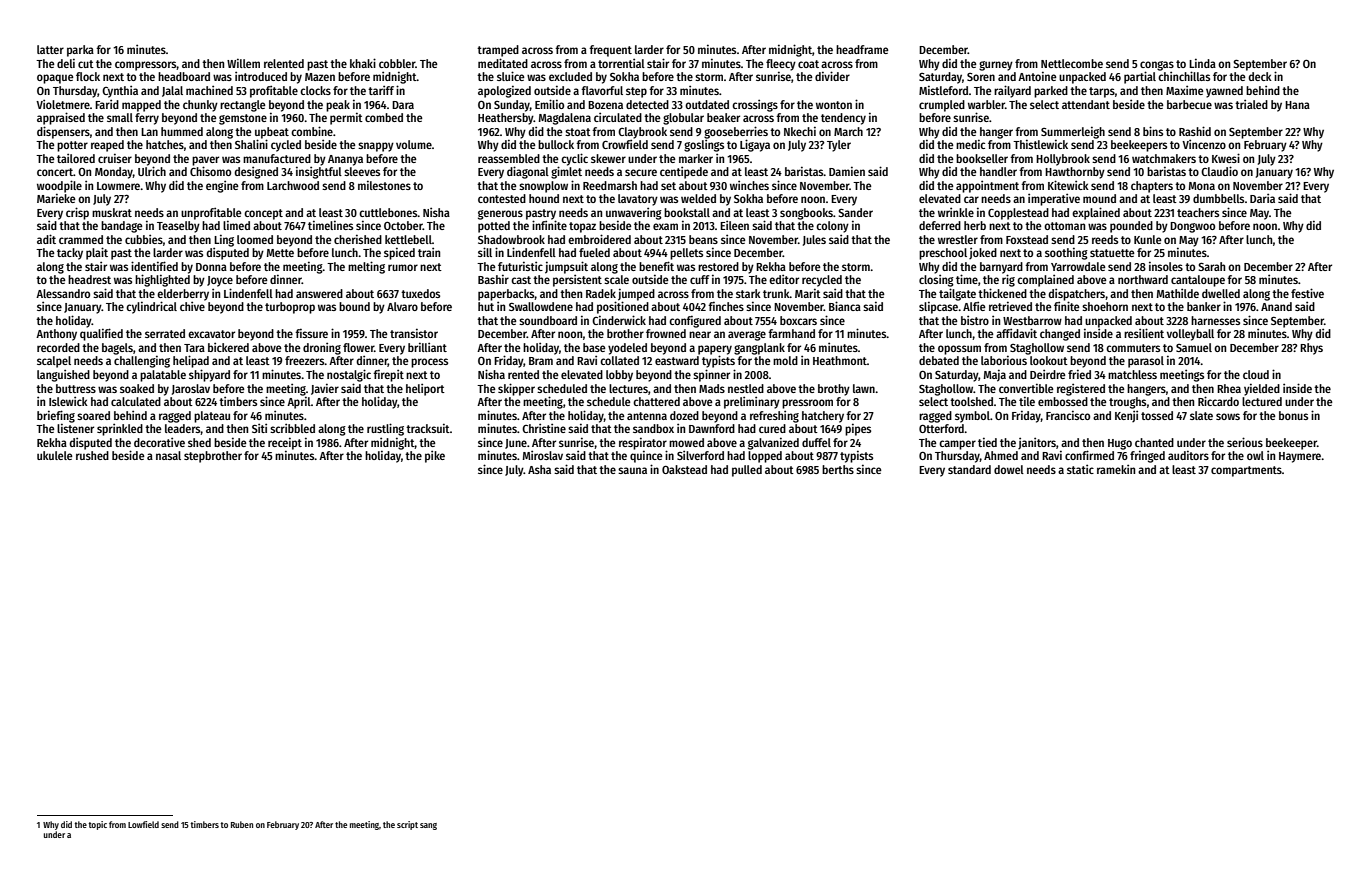  What do you see at coordinates (539, 469) in the screenshot?
I see `Asha` at bounding box center [539, 469].
